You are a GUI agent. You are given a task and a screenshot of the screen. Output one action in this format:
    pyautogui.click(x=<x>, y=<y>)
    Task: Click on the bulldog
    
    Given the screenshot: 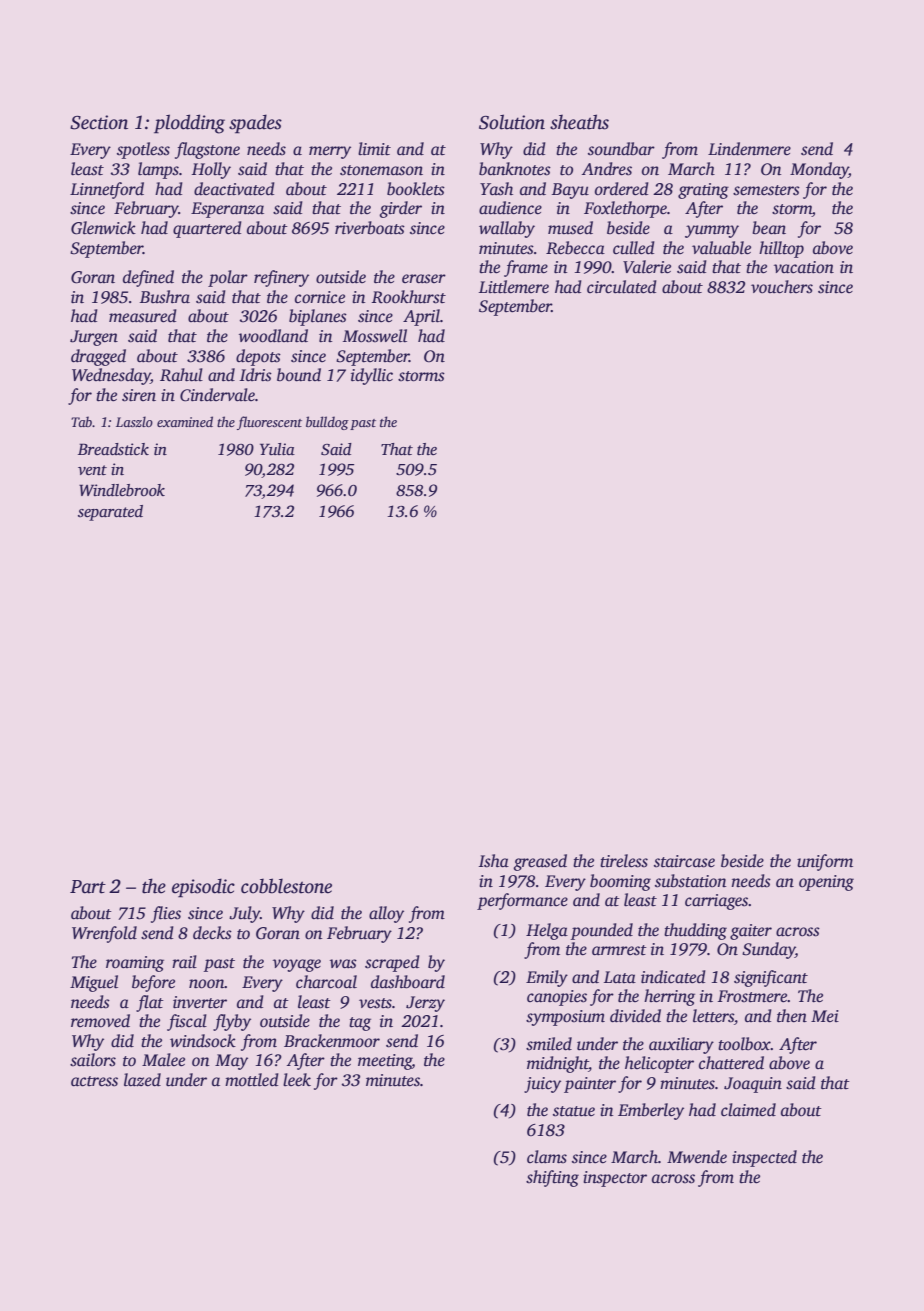 What is the action you would take?
    pyautogui.click(x=327, y=423)
